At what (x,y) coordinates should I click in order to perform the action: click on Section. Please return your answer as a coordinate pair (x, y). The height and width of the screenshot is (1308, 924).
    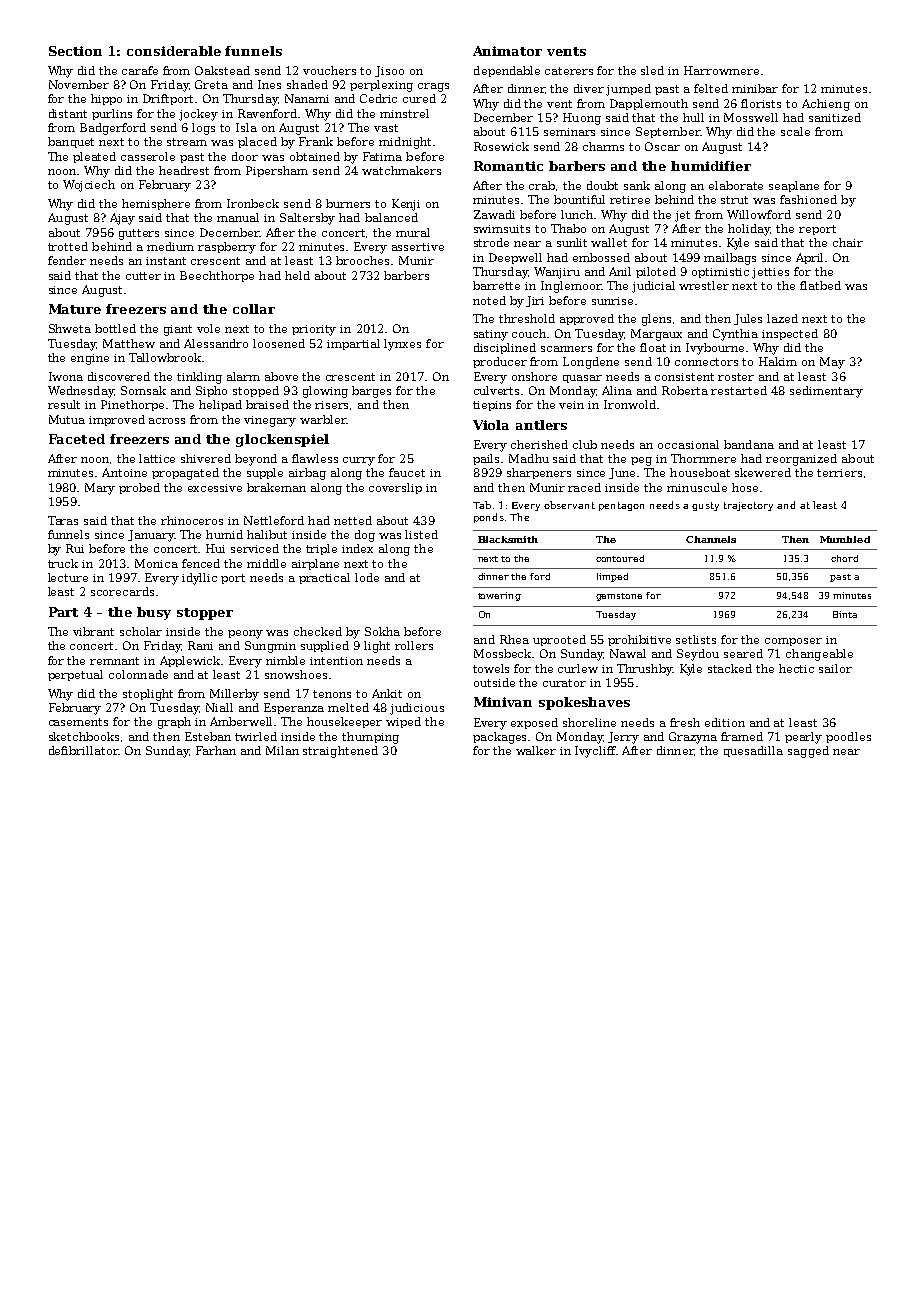
    Looking at the image, I should click on (75, 51).
